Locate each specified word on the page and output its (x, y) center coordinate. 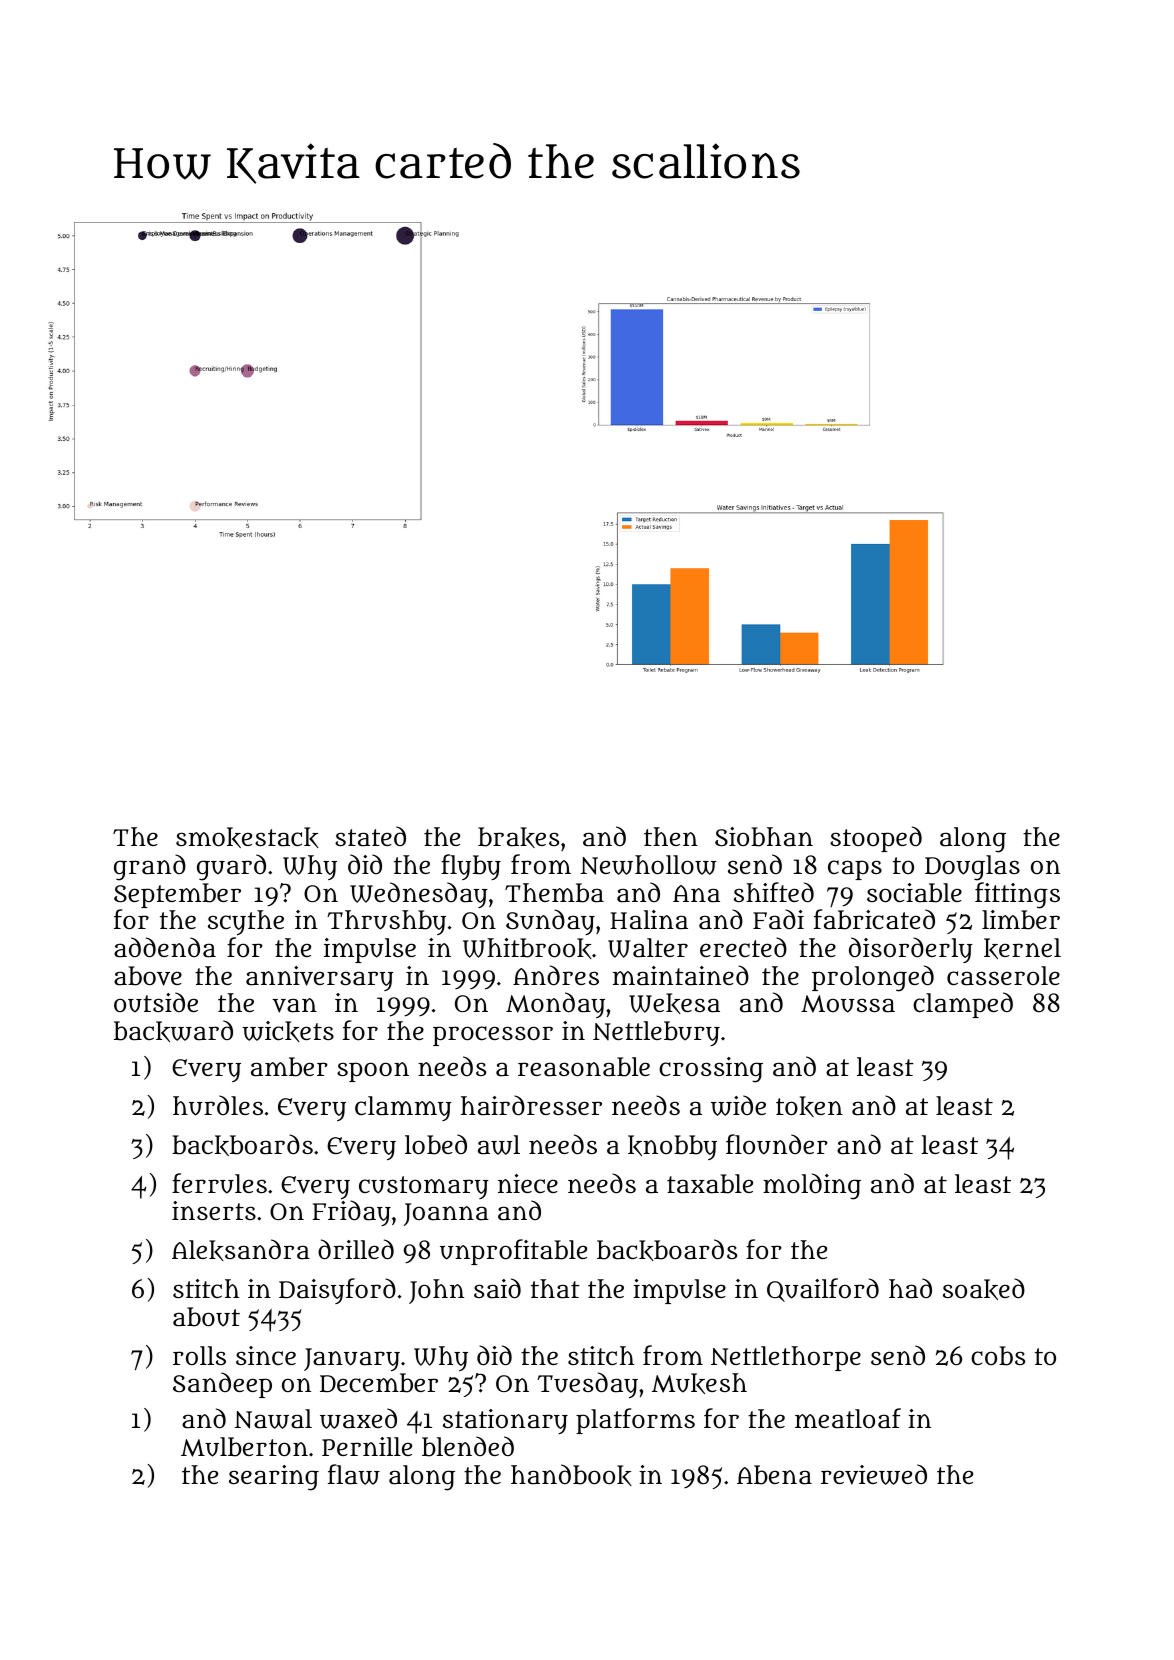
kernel (1022, 948)
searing (274, 1478)
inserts (214, 1210)
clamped (963, 1005)
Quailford (823, 1290)
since (266, 1355)
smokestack (247, 837)
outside (156, 1002)
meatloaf (848, 1418)
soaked (984, 1289)
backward (173, 1031)
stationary (505, 1421)
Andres (556, 975)
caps (855, 870)
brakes (518, 837)
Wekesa (674, 1003)
